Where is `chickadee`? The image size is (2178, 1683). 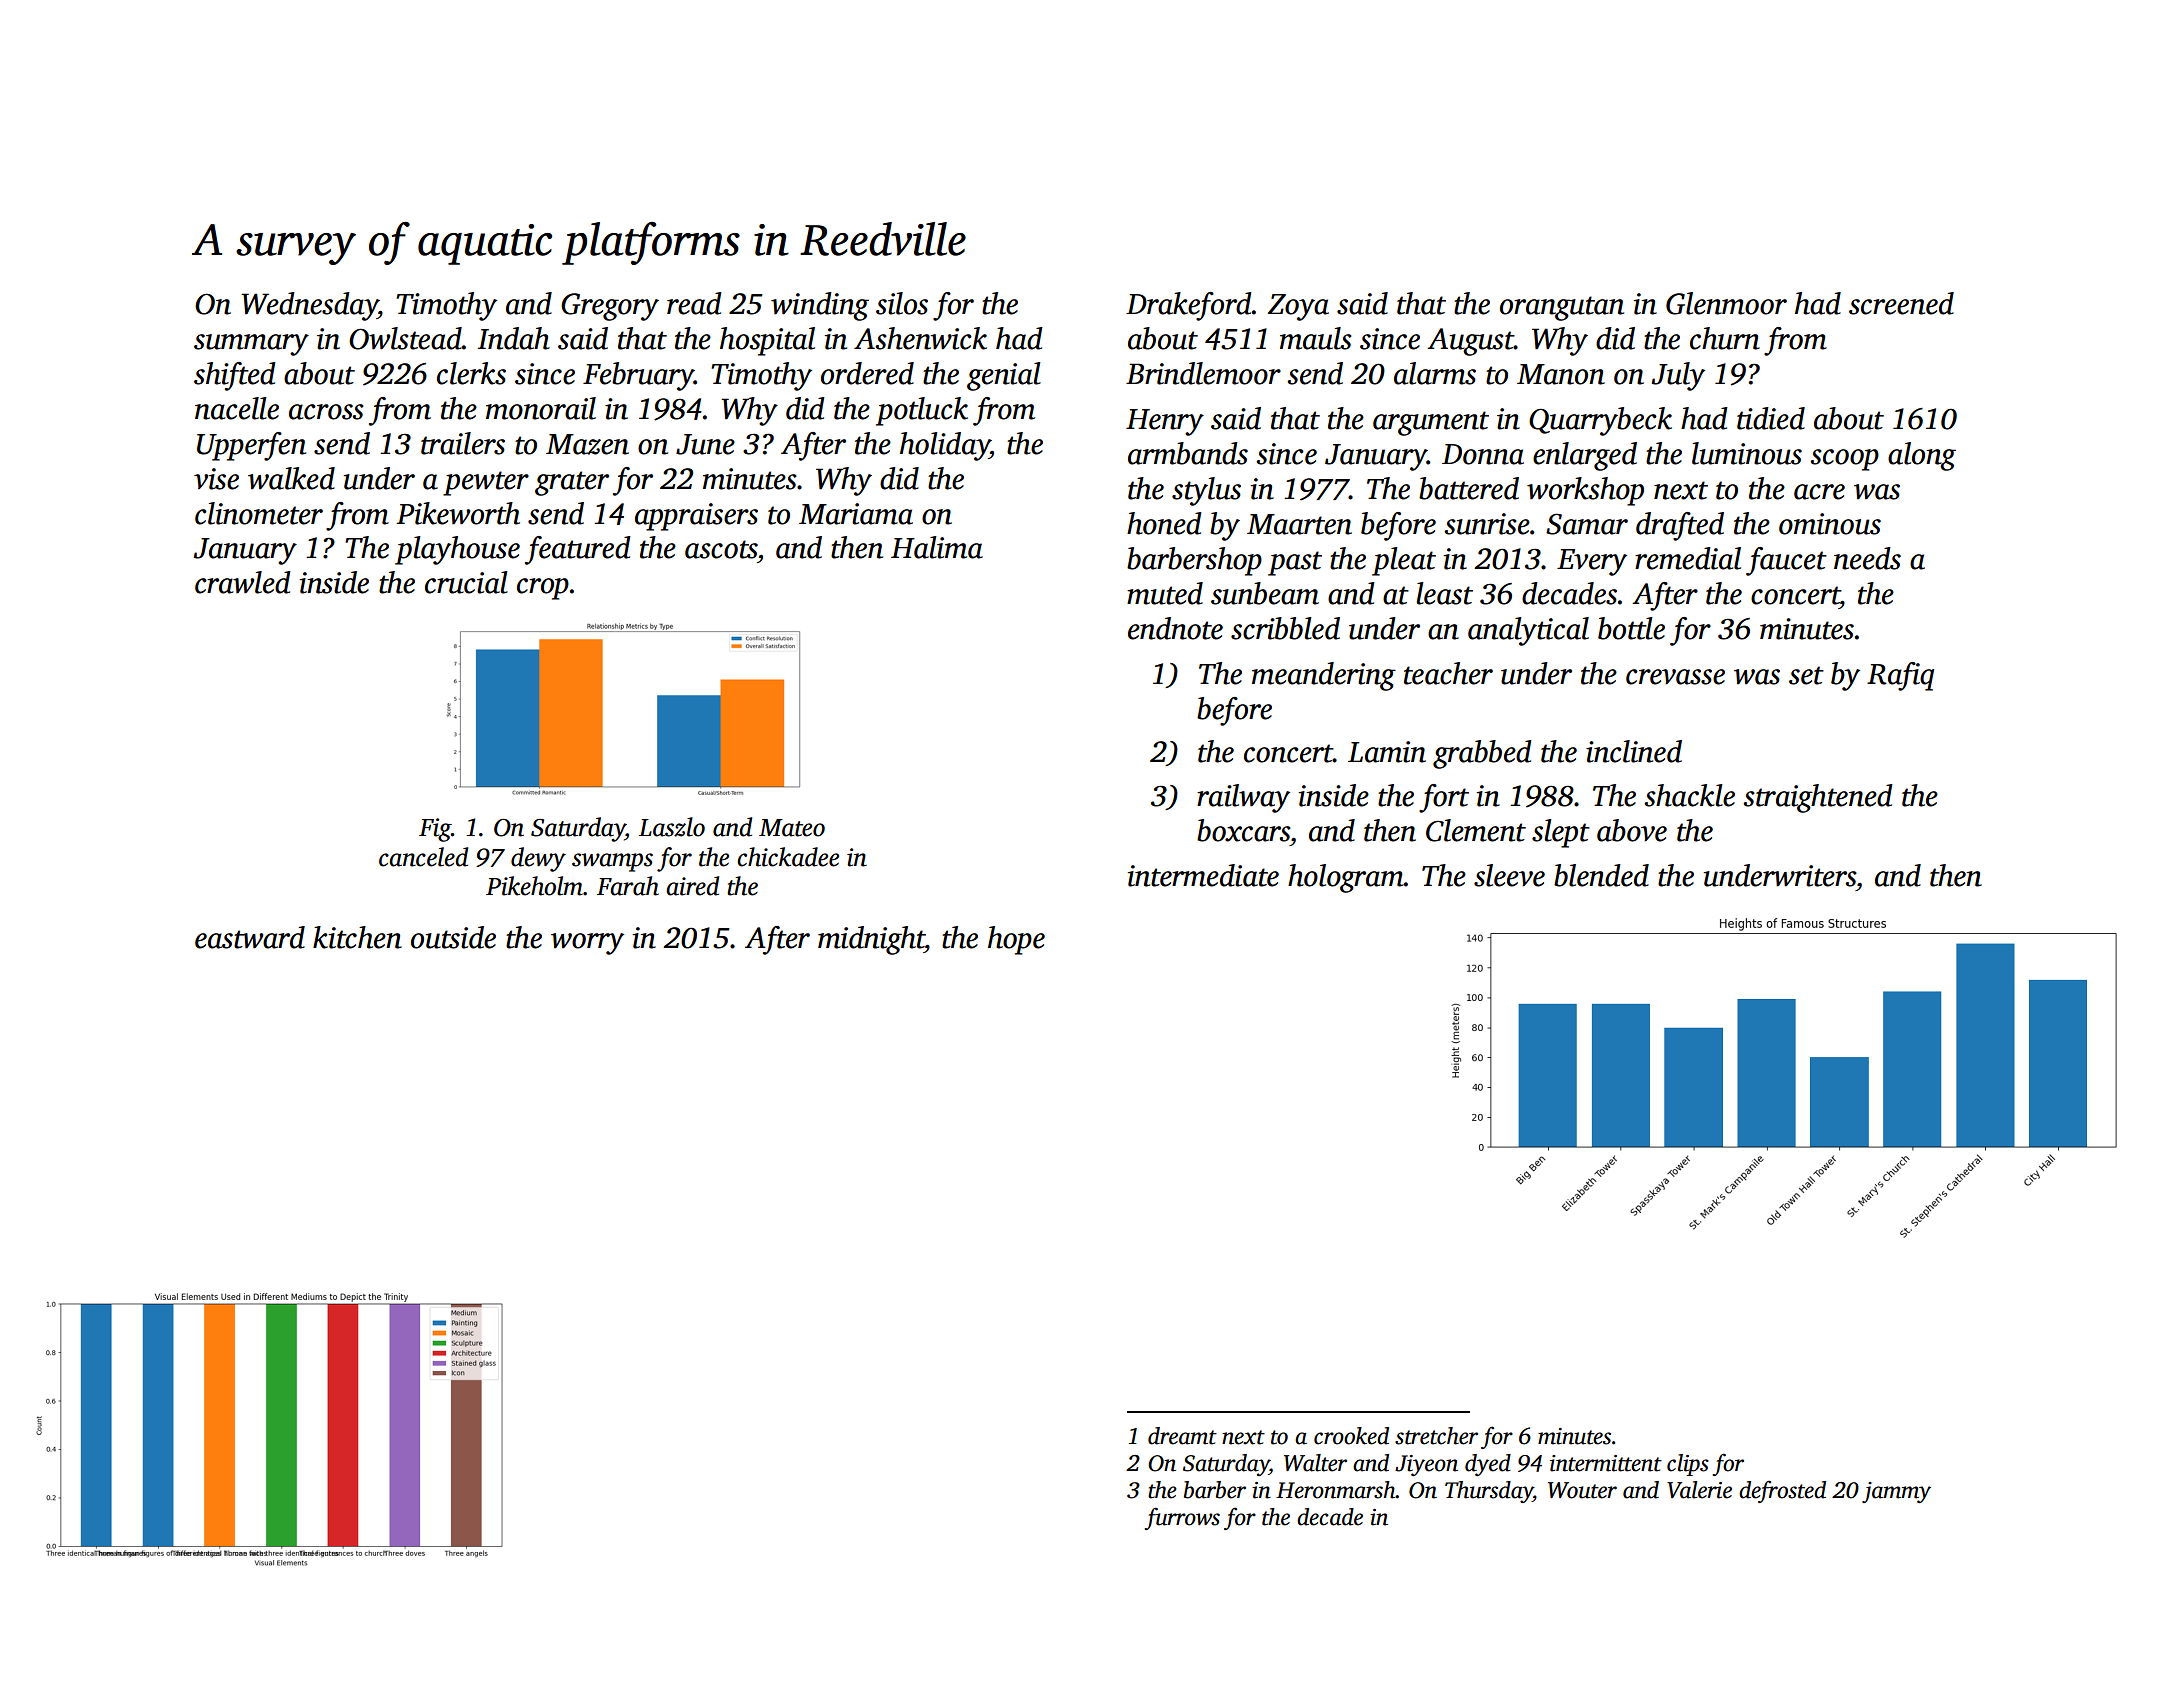 chickadee is located at coordinates (788, 857).
